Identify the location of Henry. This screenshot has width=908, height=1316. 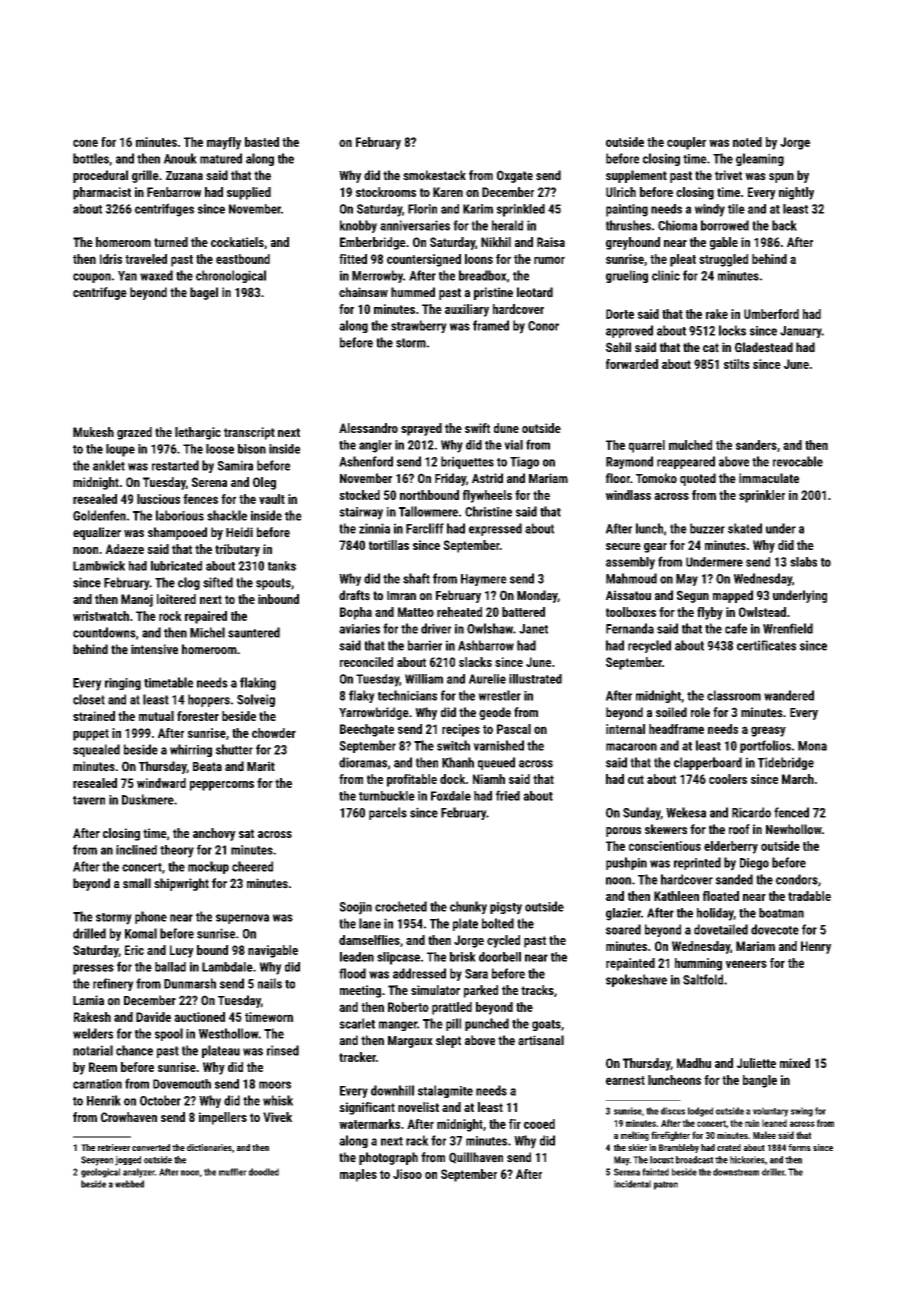
(816, 947).
